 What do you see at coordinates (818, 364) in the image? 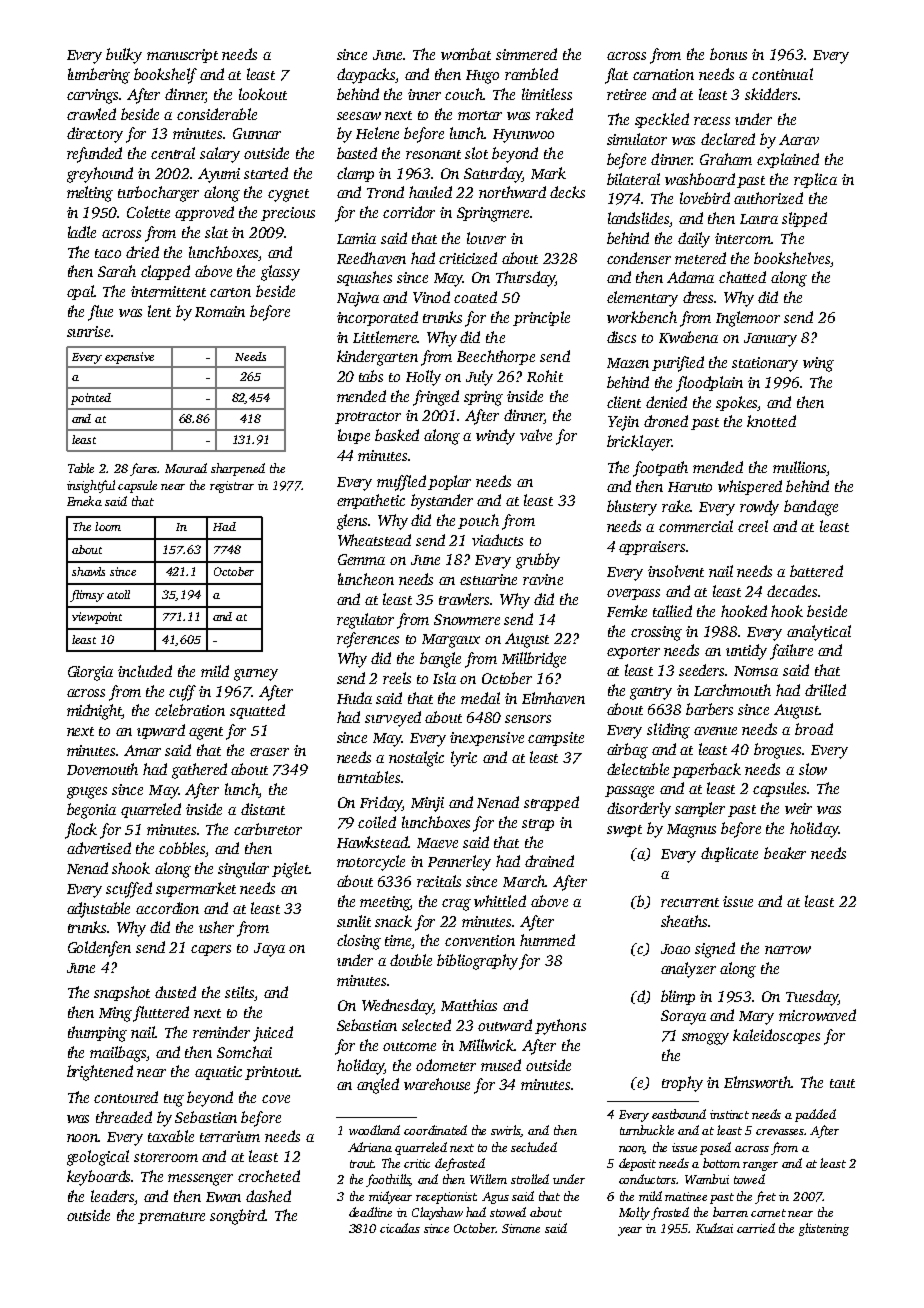
I see `wing` at bounding box center [818, 364].
